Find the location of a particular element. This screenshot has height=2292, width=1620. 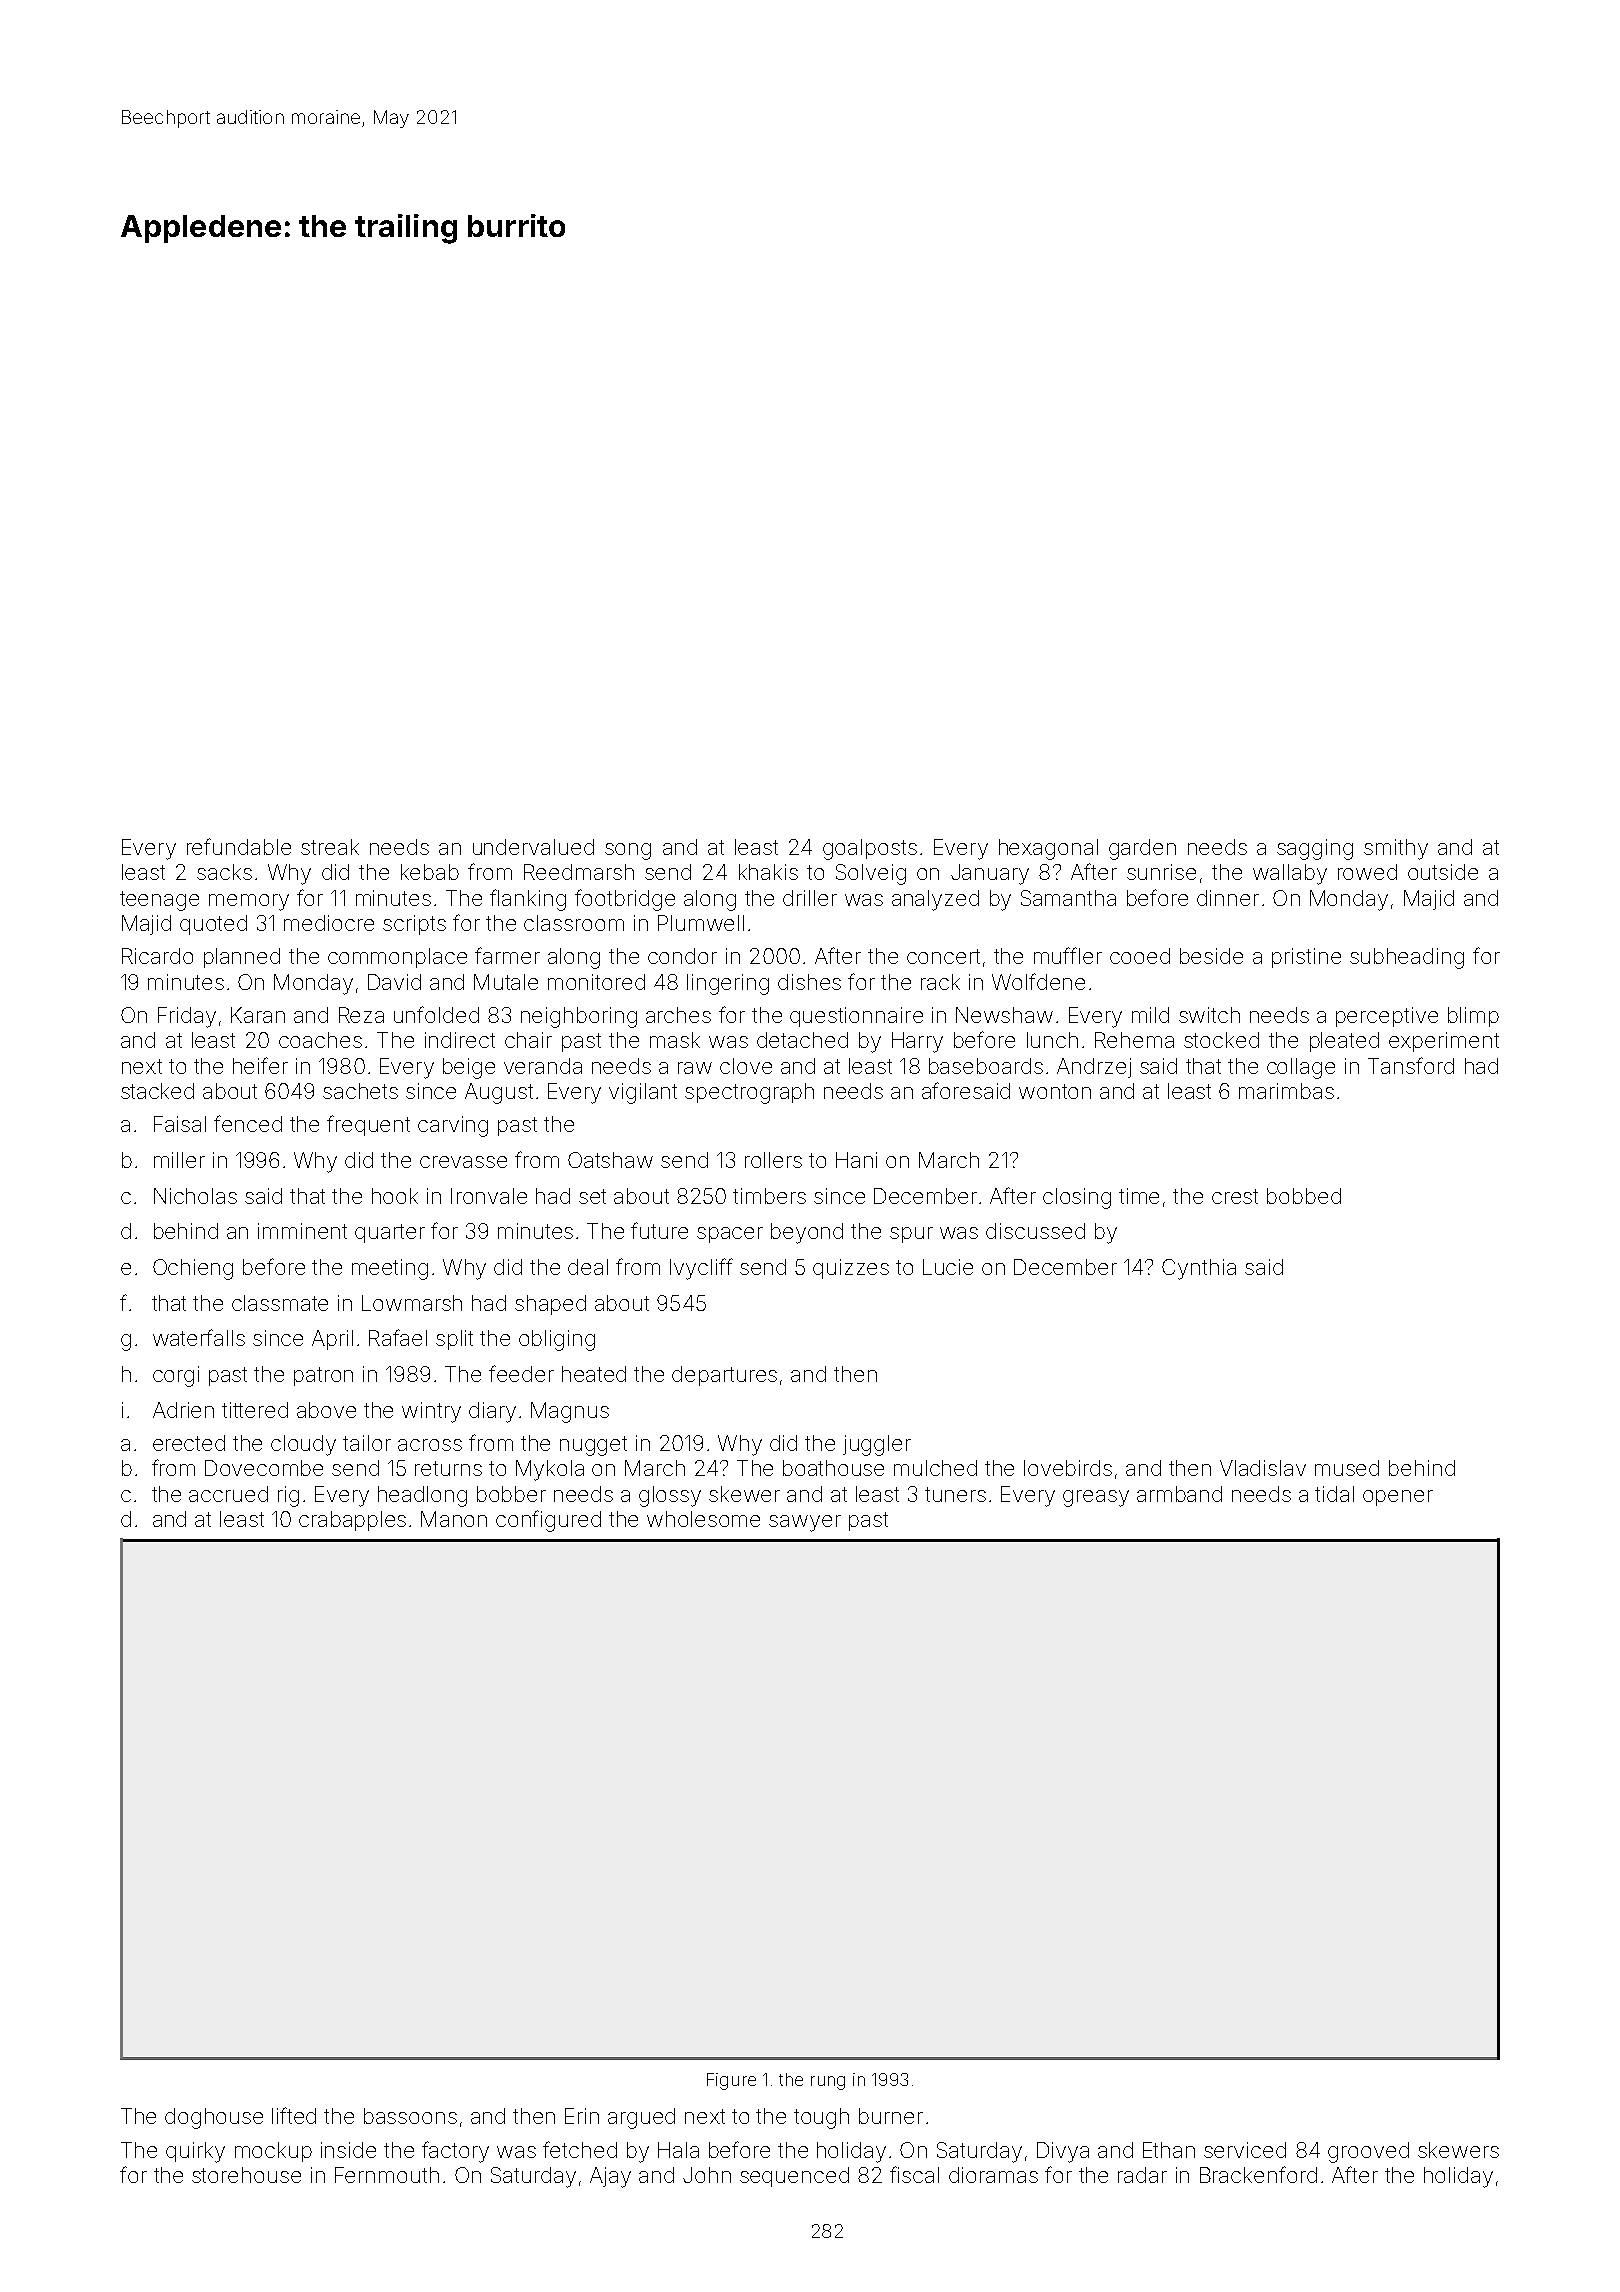

smithy is located at coordinates (1396, 849).
